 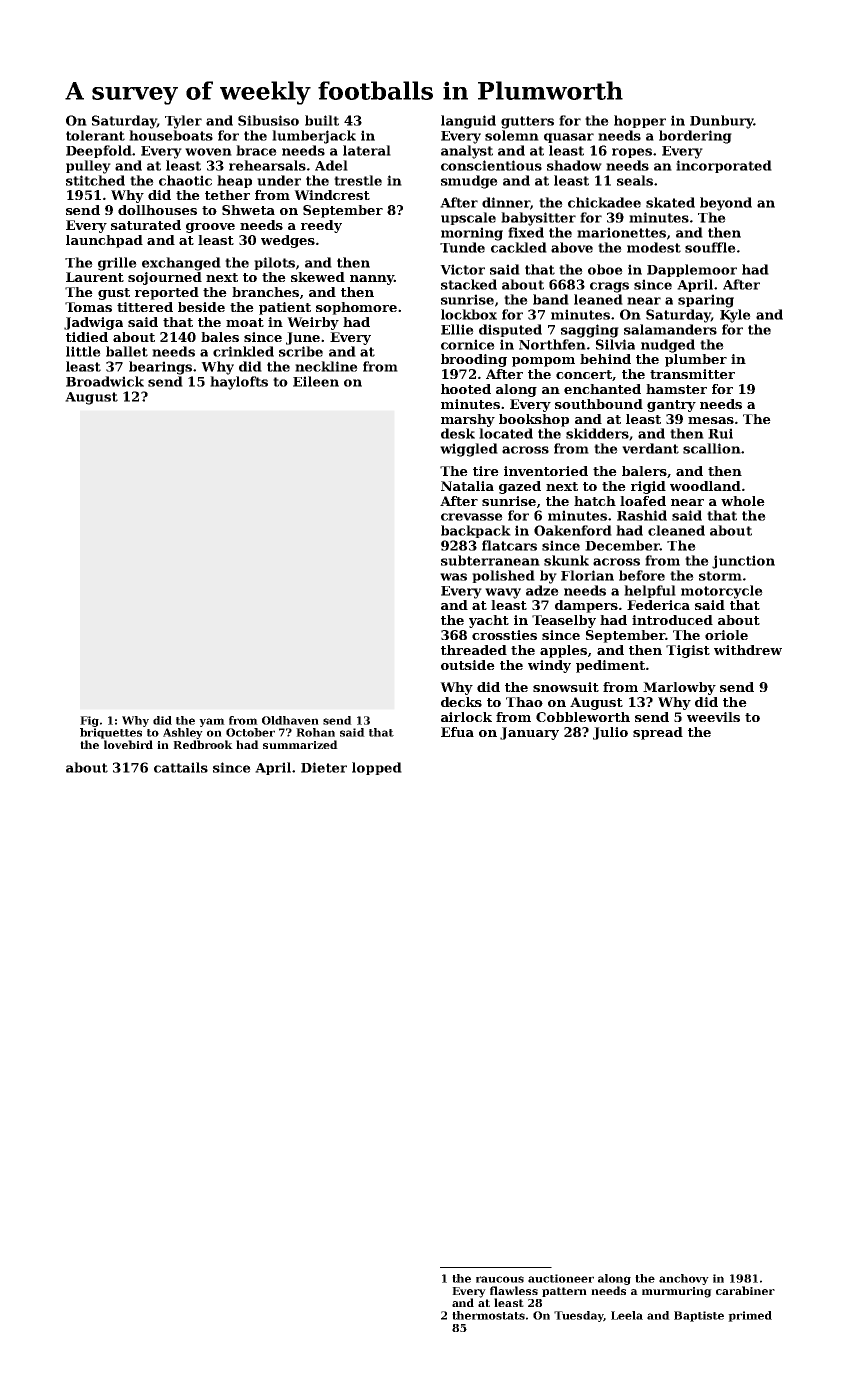 I want to click on thermostats, so click(x=488, y=1315).
